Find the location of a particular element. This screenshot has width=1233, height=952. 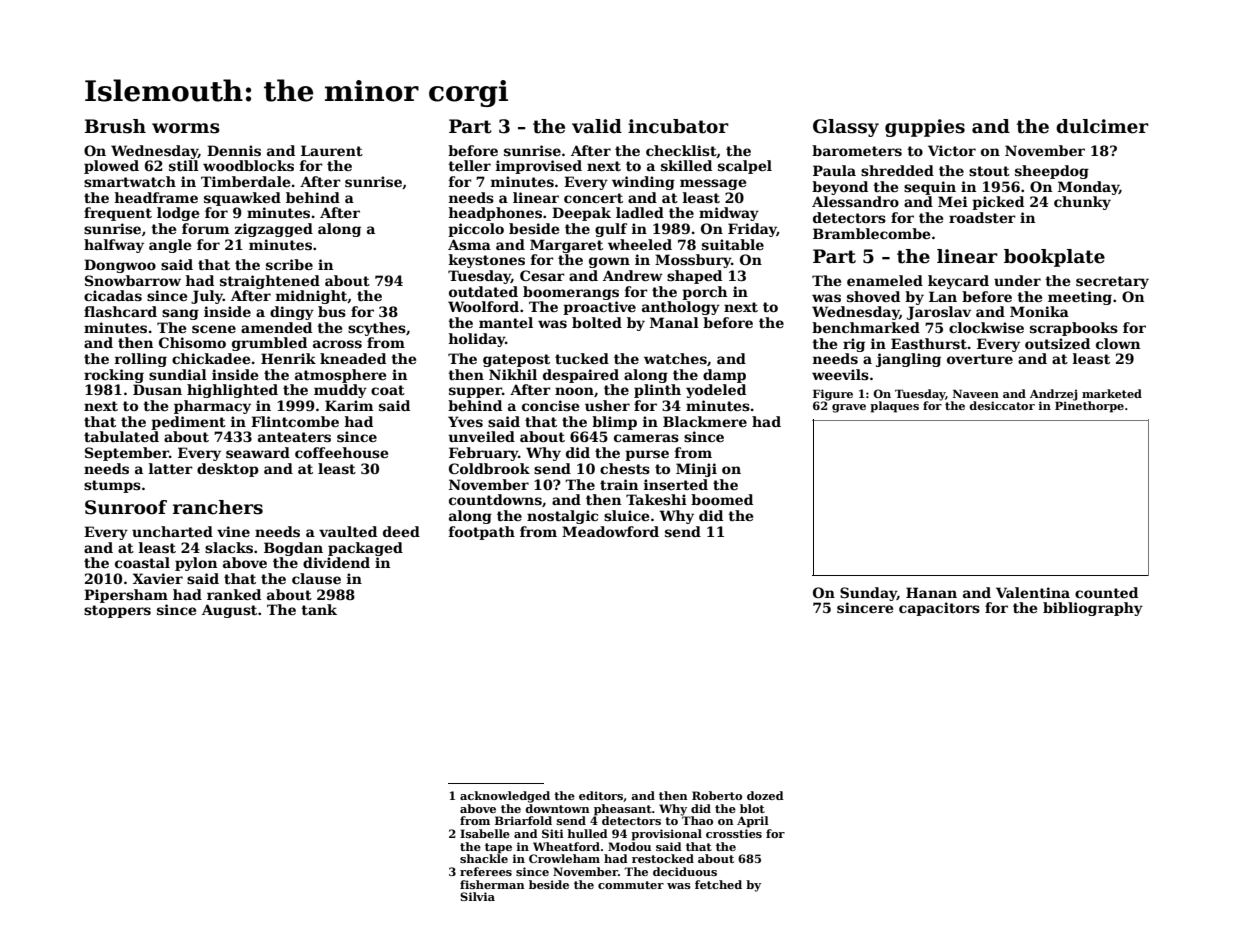

Crowleham is located at coordinates (564, 858).
